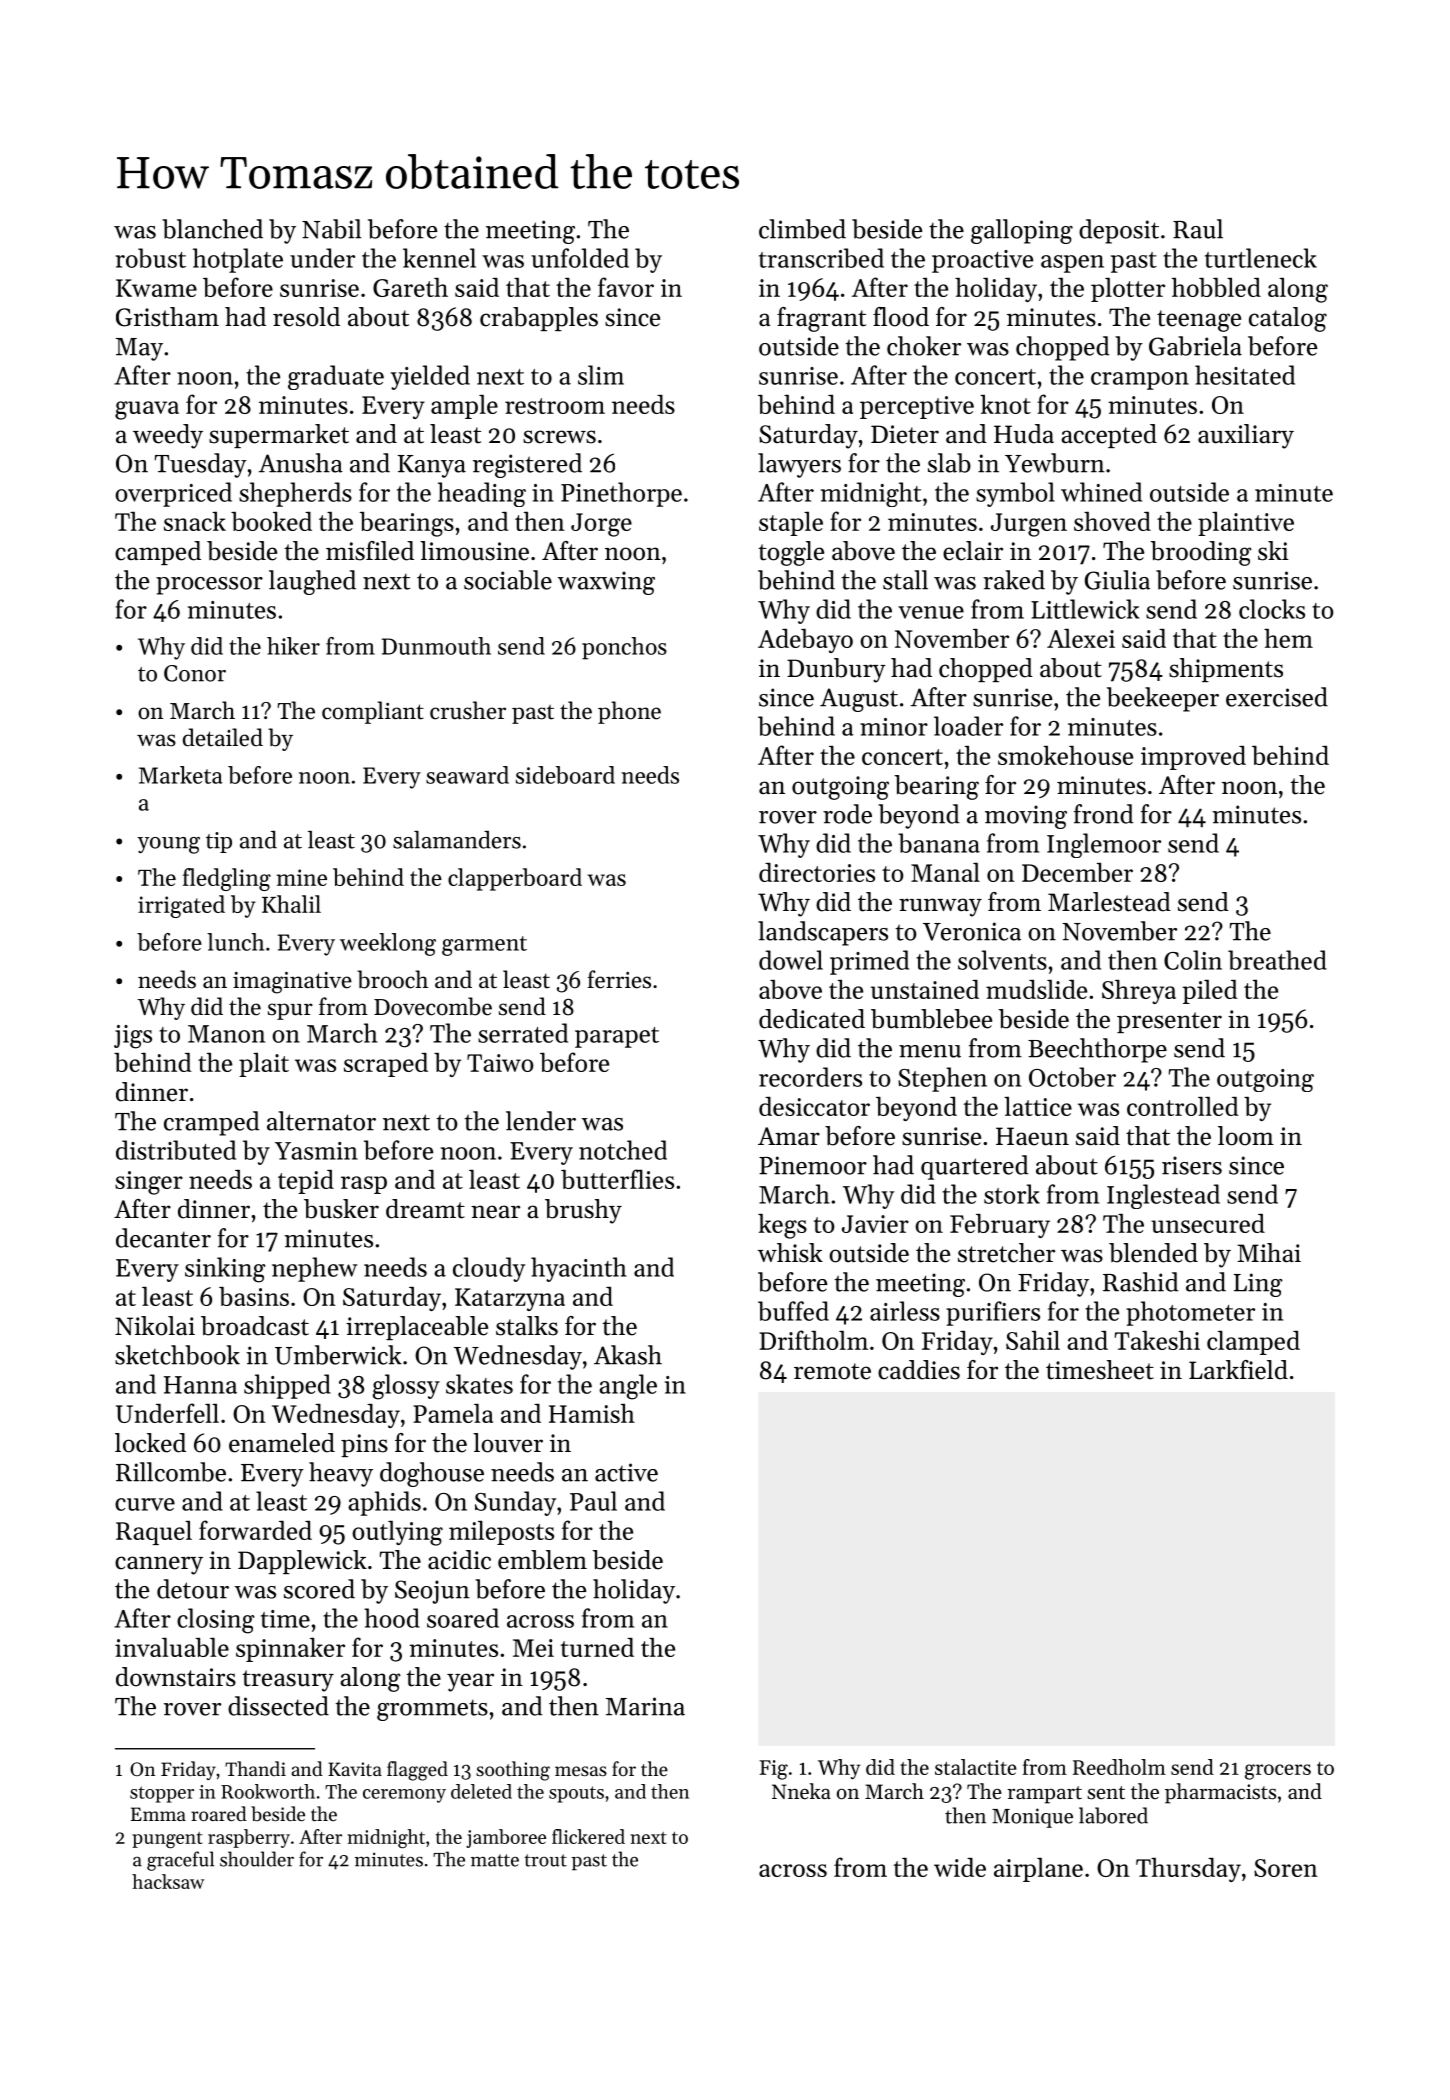  Describe the element at coordinates (392, 979) in the screenshot. I see `brooch` at that location.
